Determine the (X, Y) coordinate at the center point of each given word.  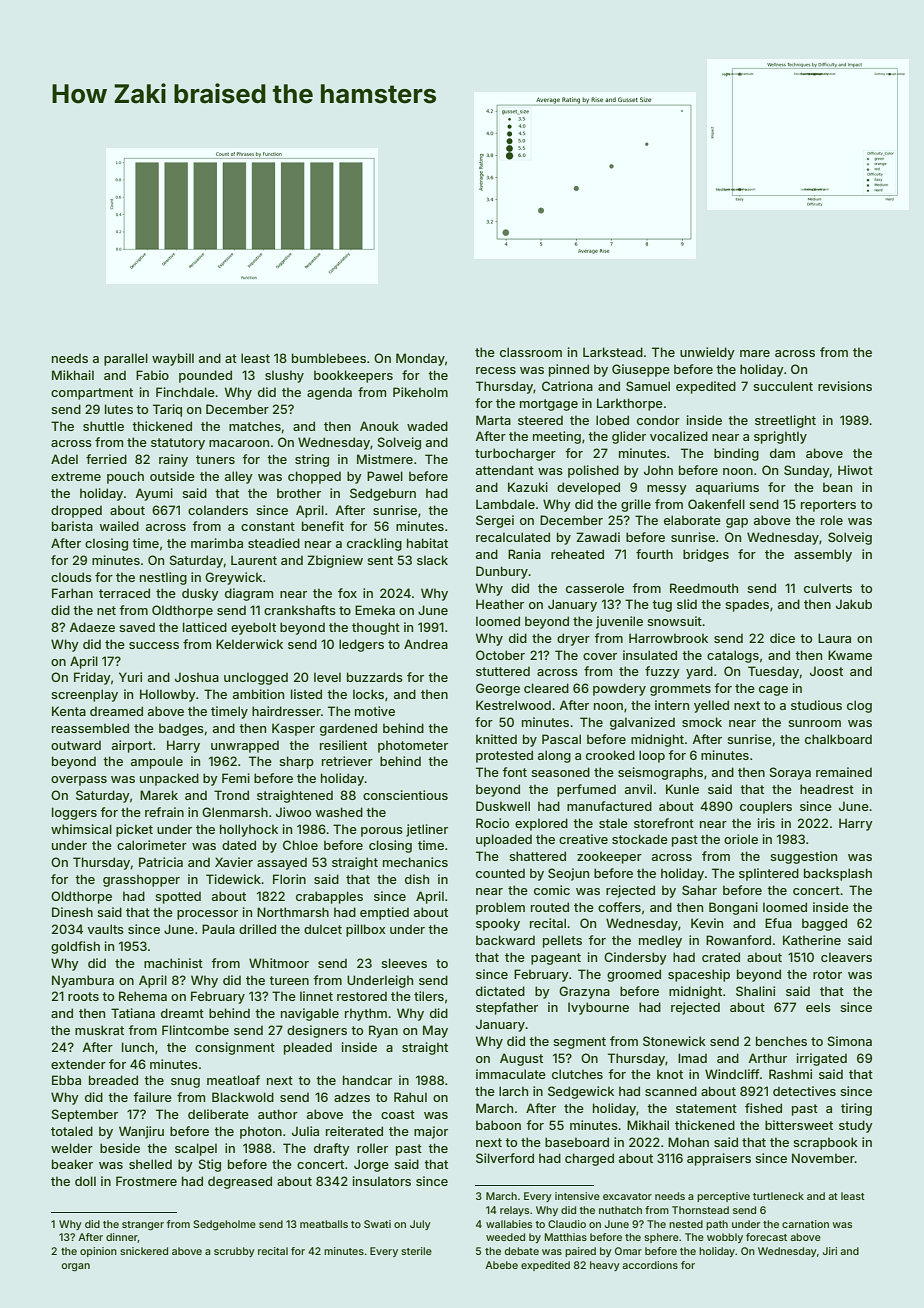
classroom (531, 352)
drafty (332, 1149)
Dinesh (72, 912)
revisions (845, 386)
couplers (766, 807)
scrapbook (825, 1143)
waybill (173, 359)
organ (76, 1267)
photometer (413, 746)
